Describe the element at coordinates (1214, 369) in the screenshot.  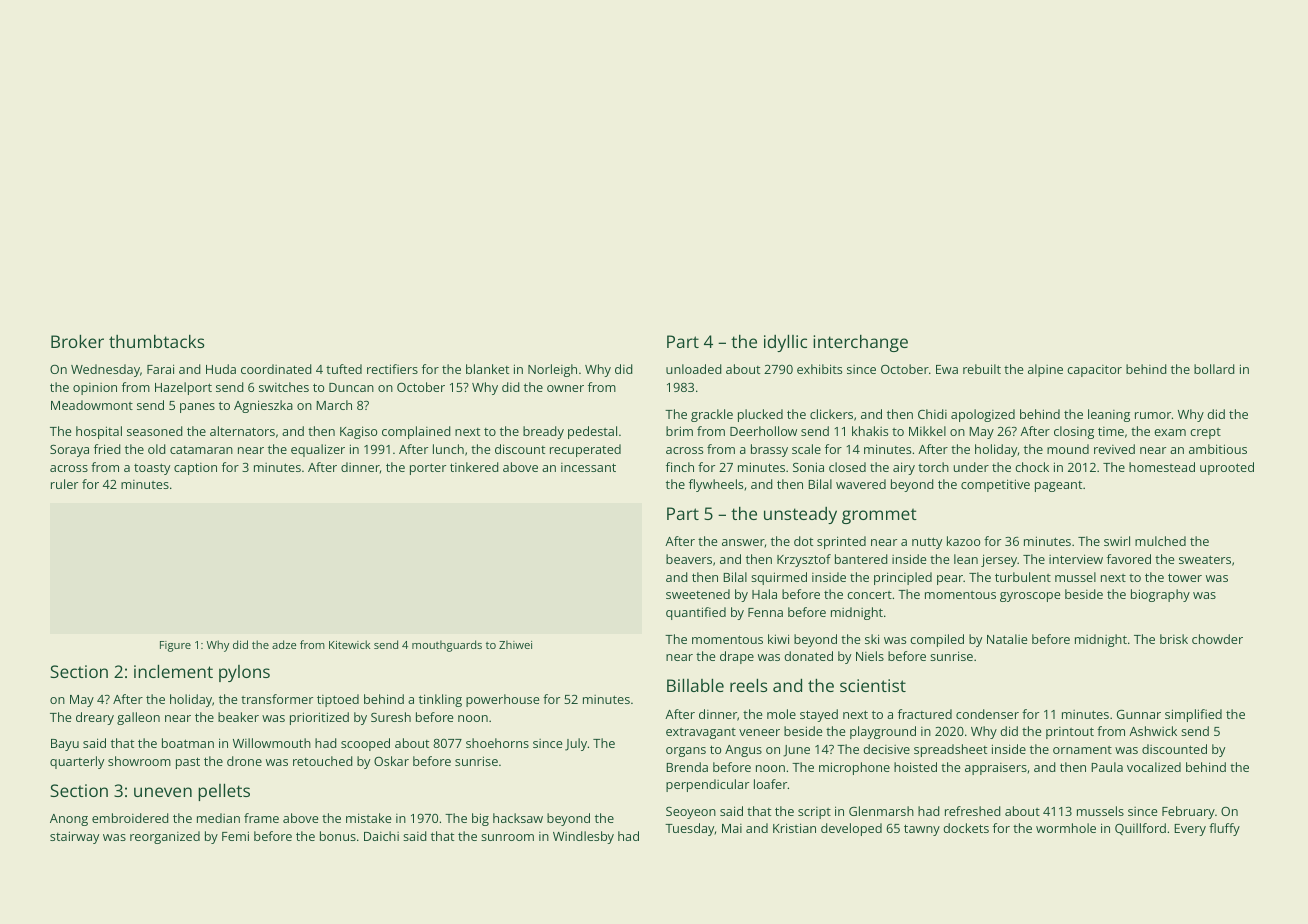
I see `bollard` at that location.
